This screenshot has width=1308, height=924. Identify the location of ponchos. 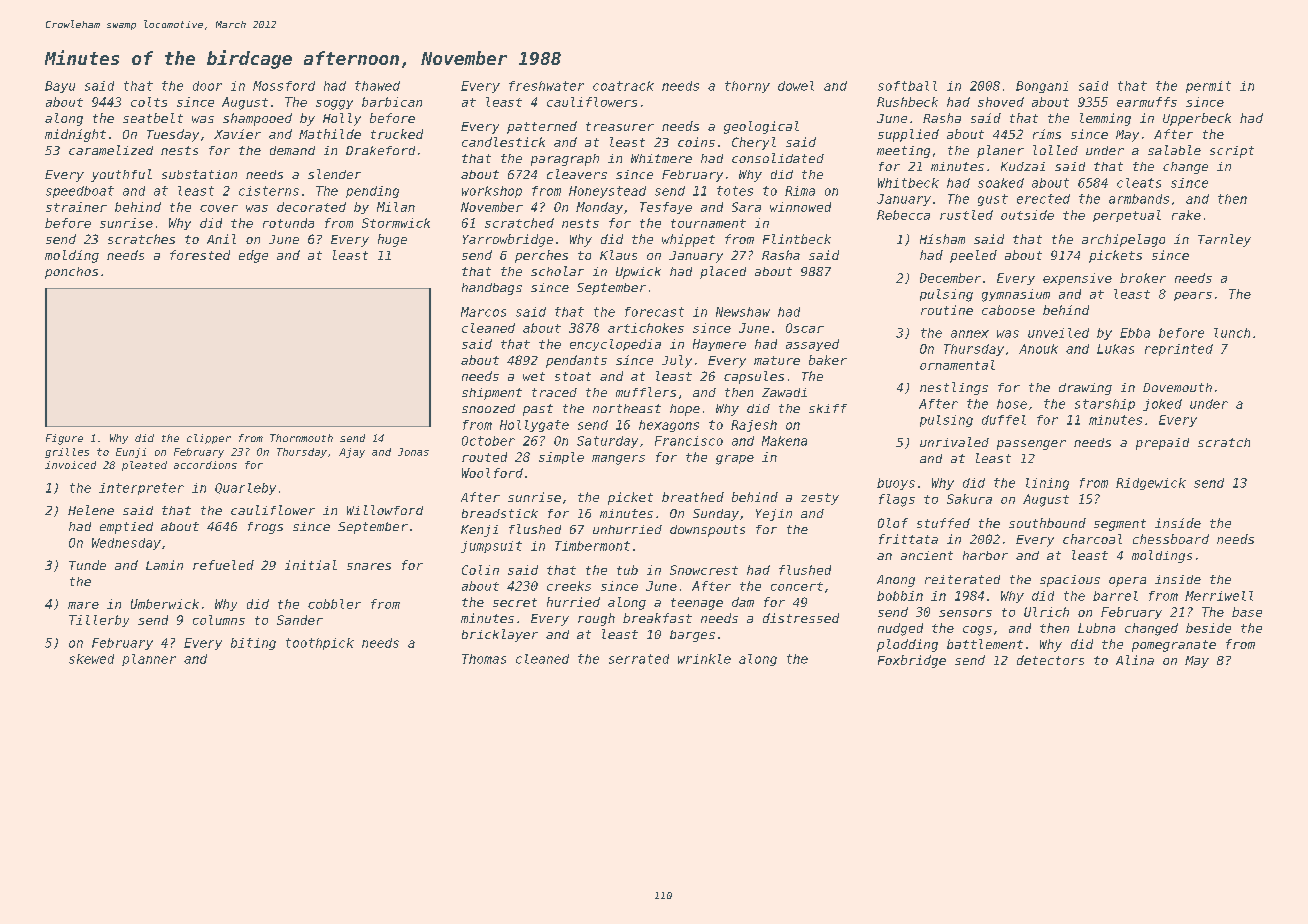
(71, 273).
